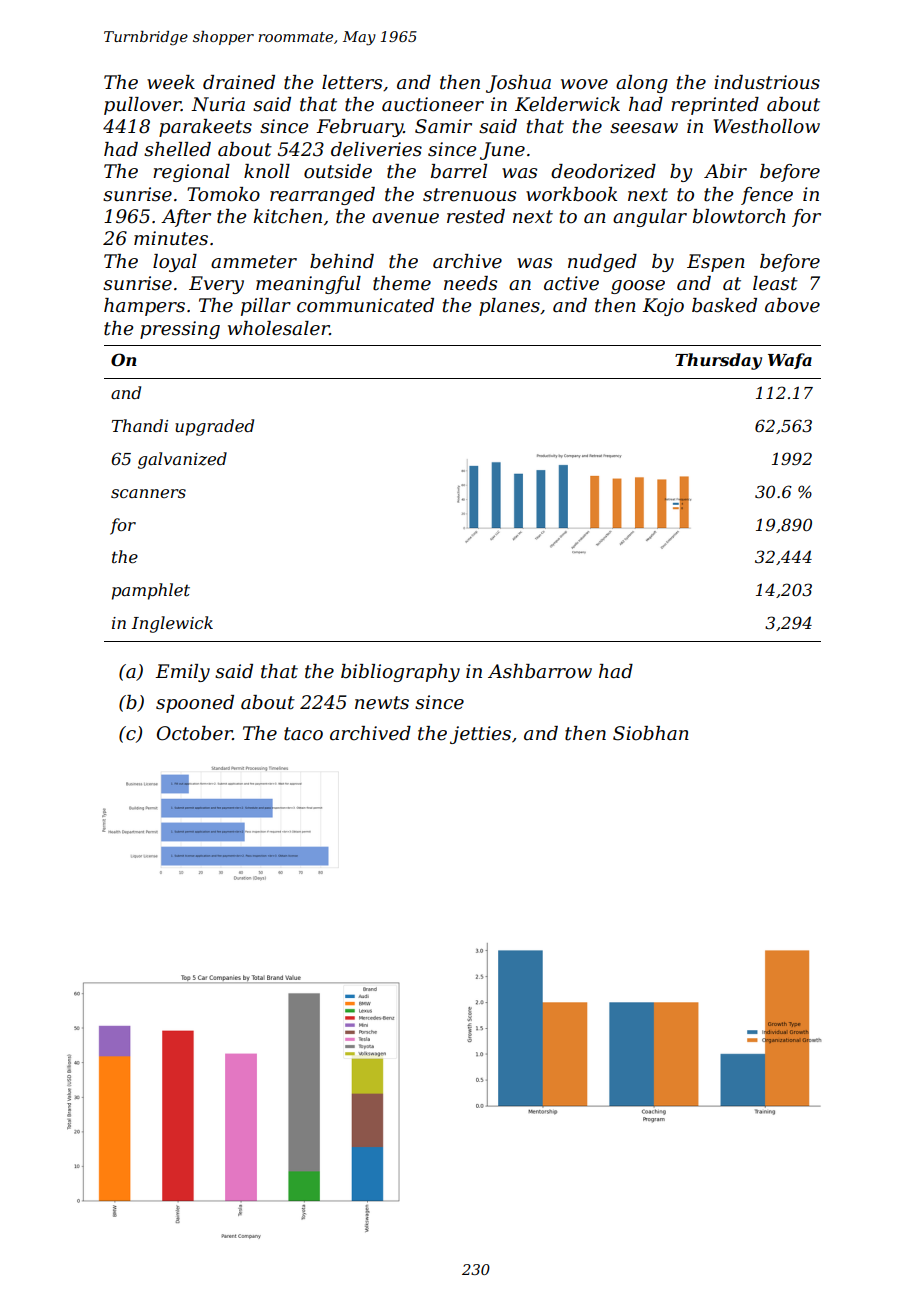 The image size is (924, 1308). What do you see at coordinates (767, 82) in the page?
I see `industrious` at bounding box center [767, 82].
